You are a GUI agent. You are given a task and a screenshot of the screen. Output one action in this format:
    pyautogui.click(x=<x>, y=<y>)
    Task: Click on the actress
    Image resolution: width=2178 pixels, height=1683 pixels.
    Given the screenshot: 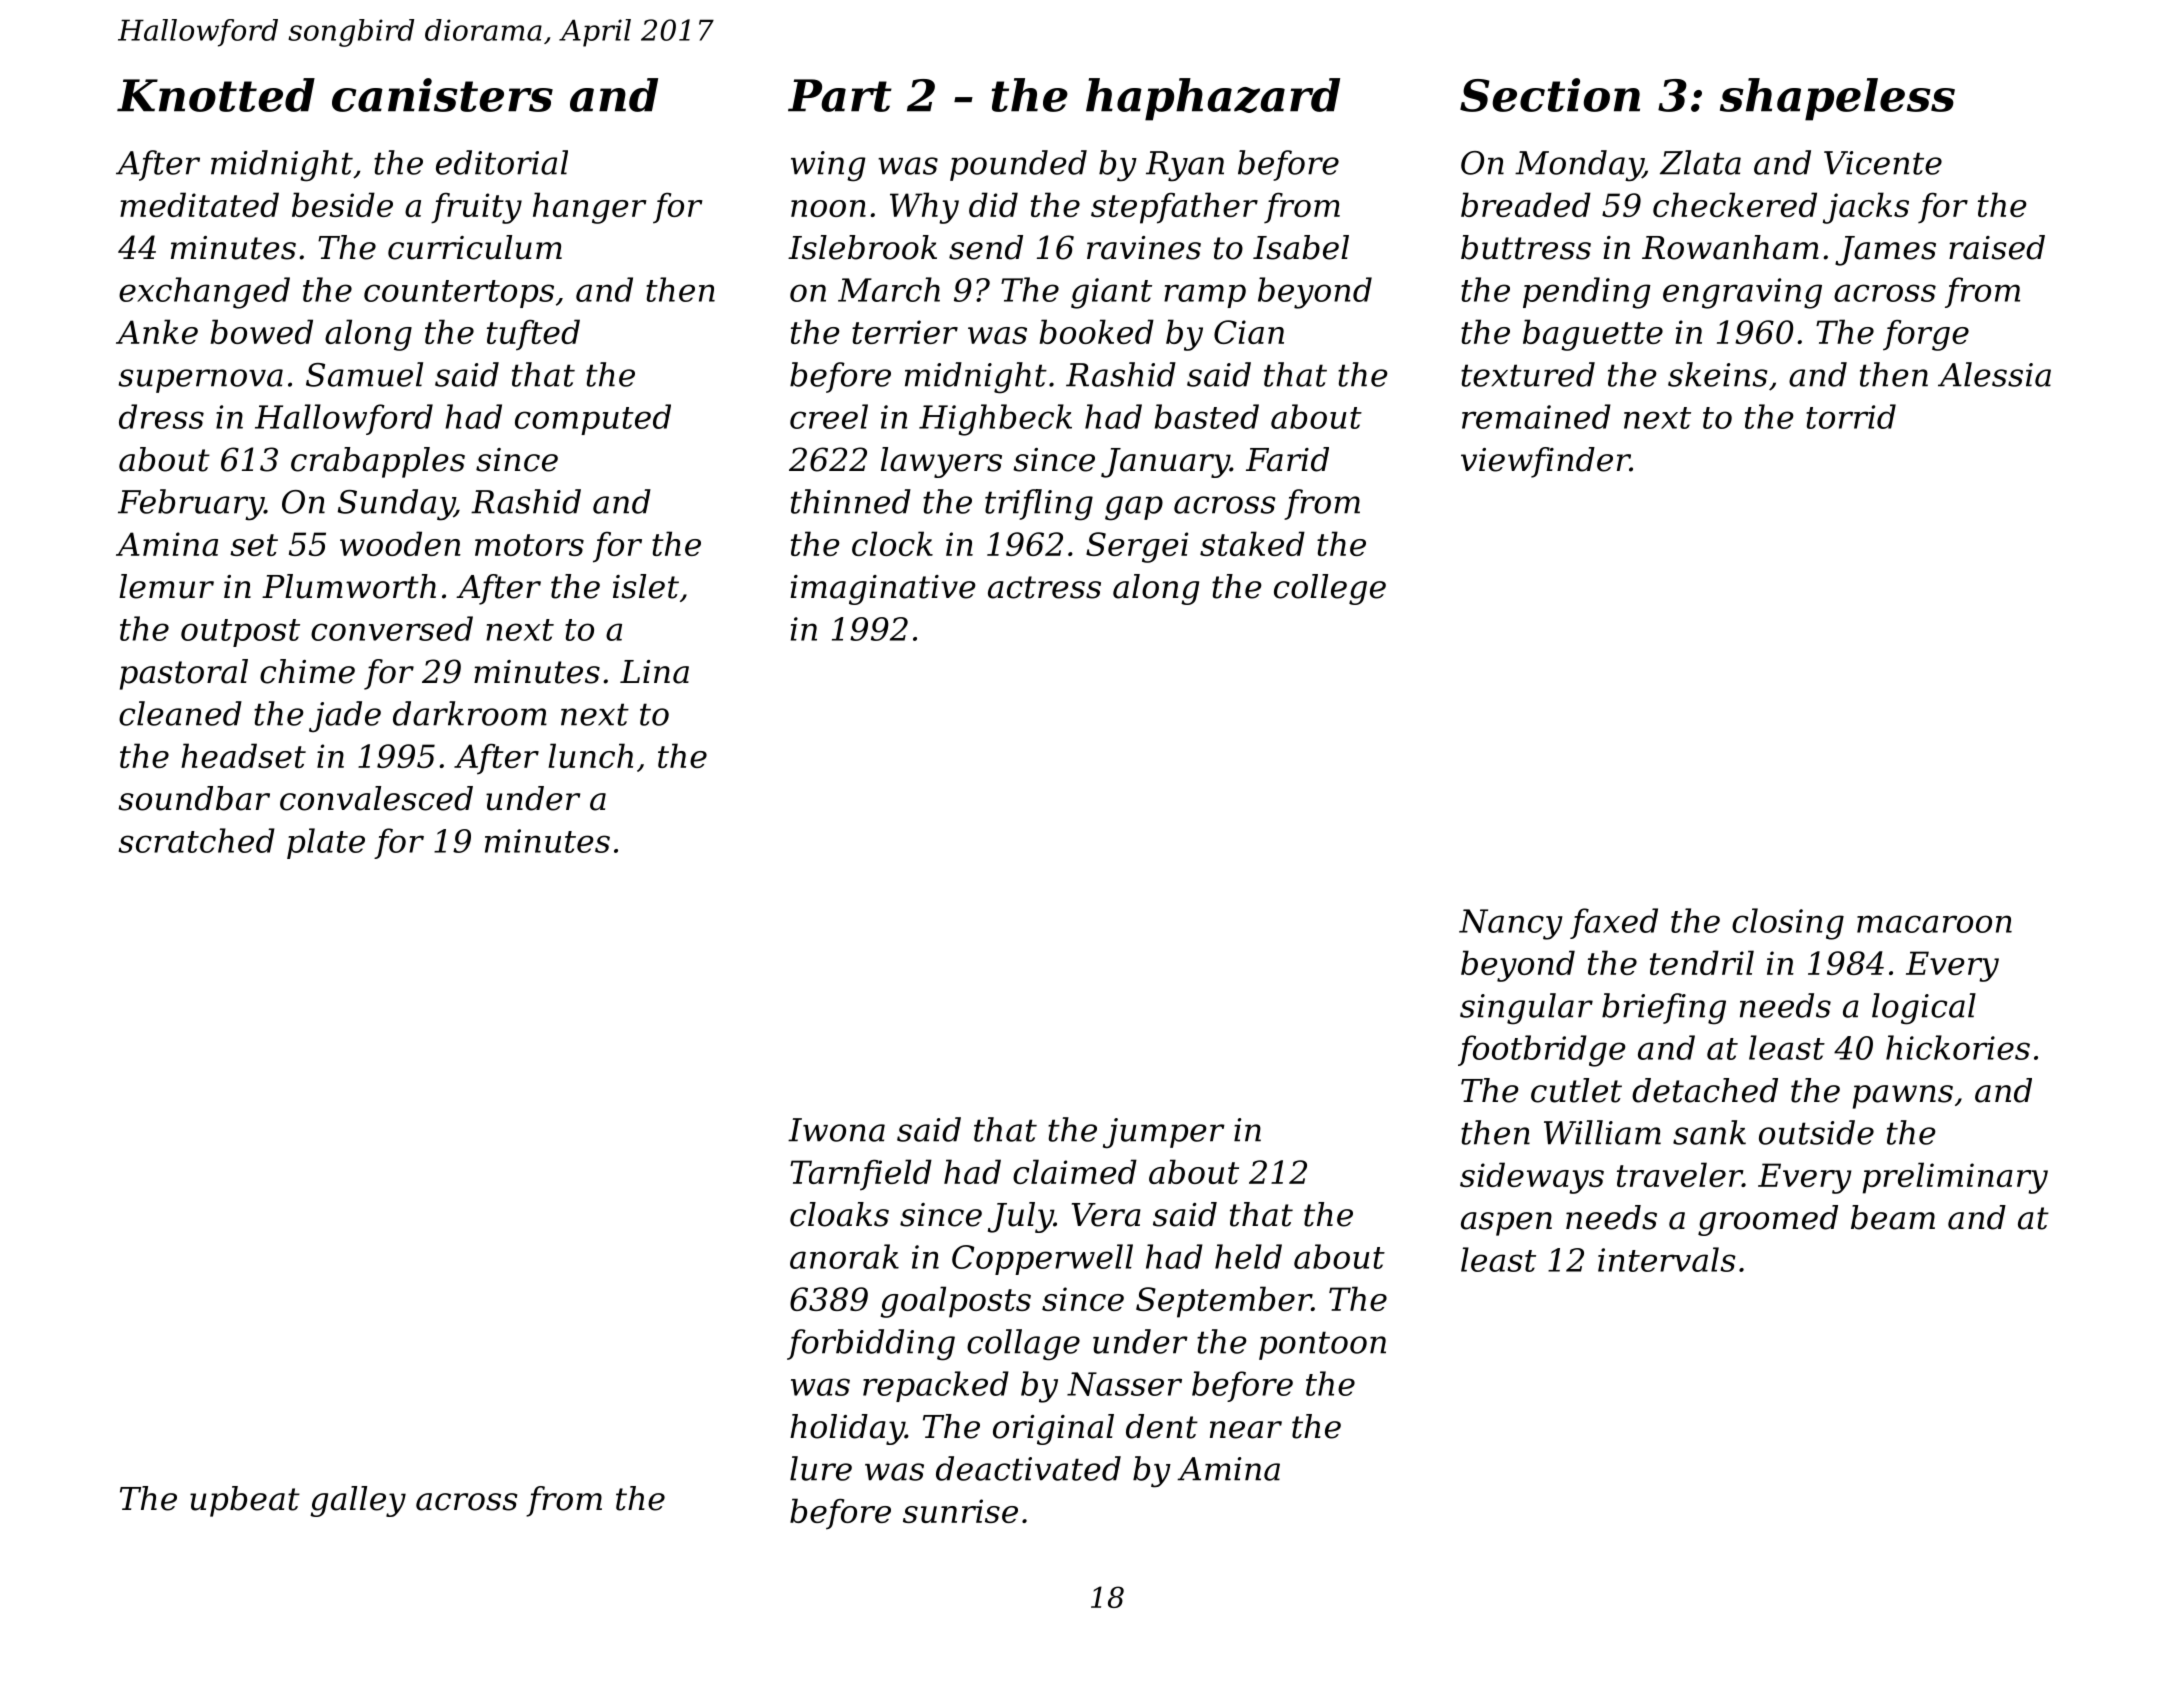 What is the action you would take?
    pyautogui.click(x=1044, y=587)
